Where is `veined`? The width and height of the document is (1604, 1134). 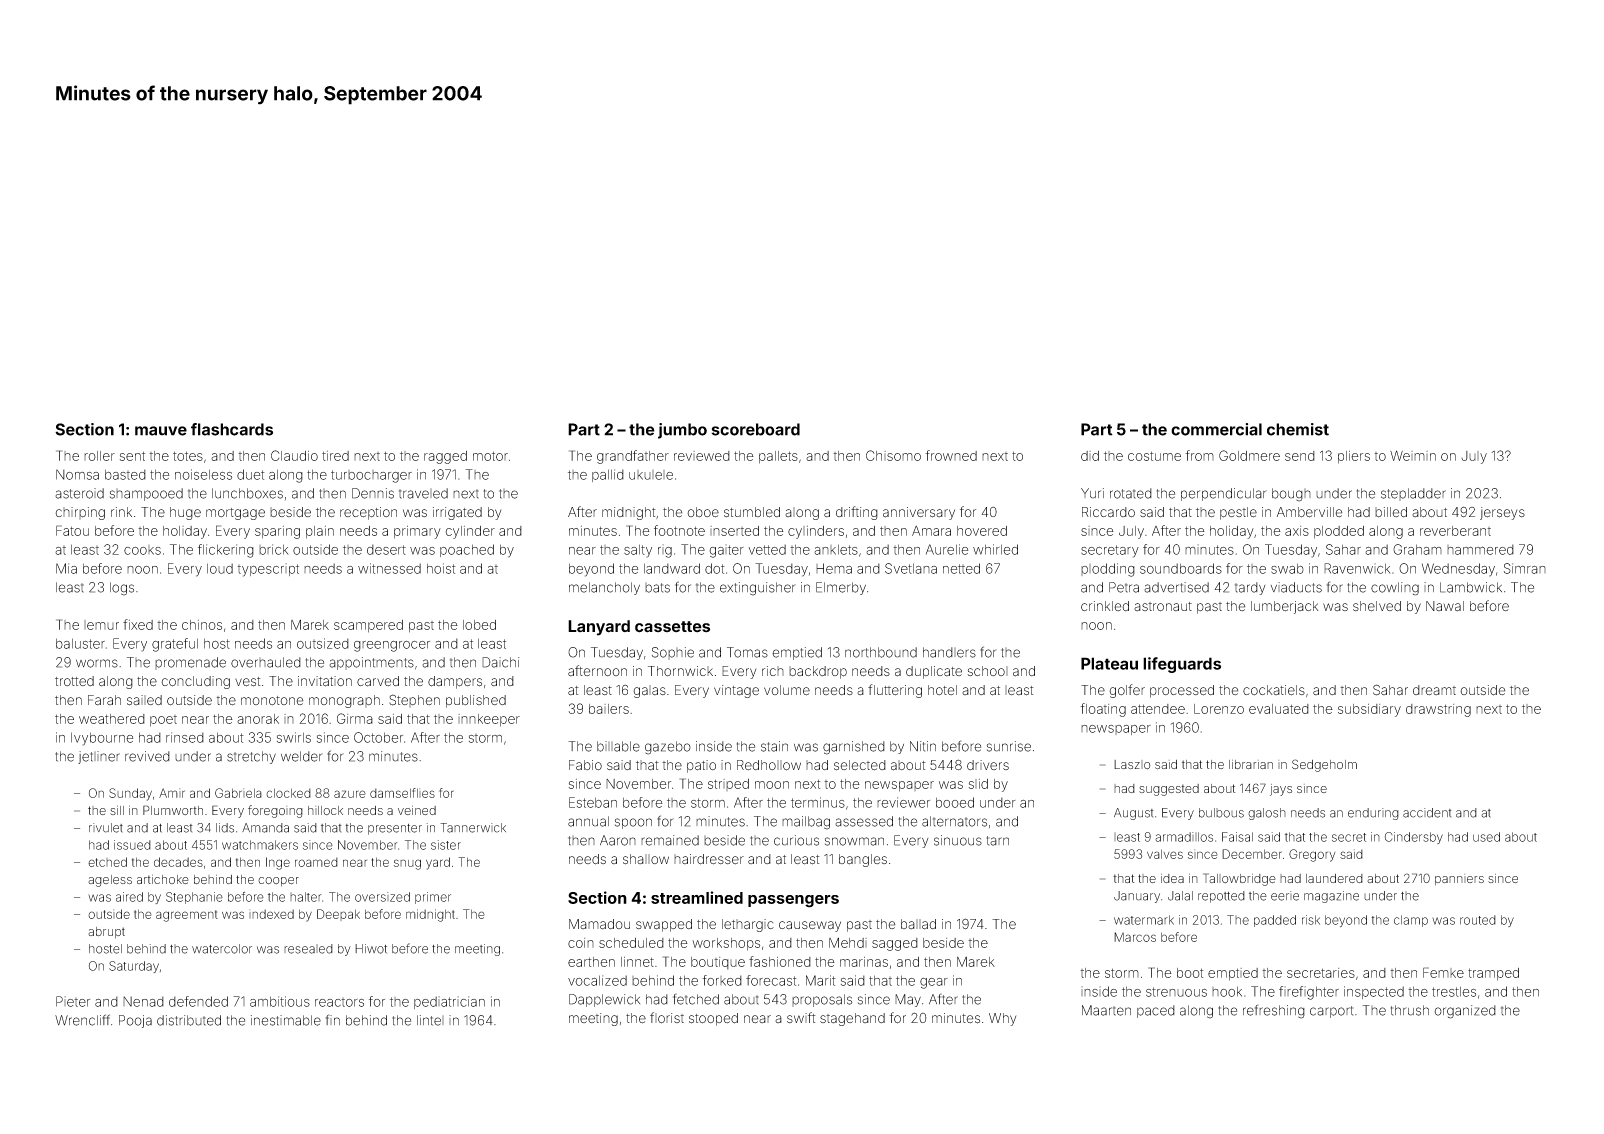
veined is located at coordinates (417, 810).
